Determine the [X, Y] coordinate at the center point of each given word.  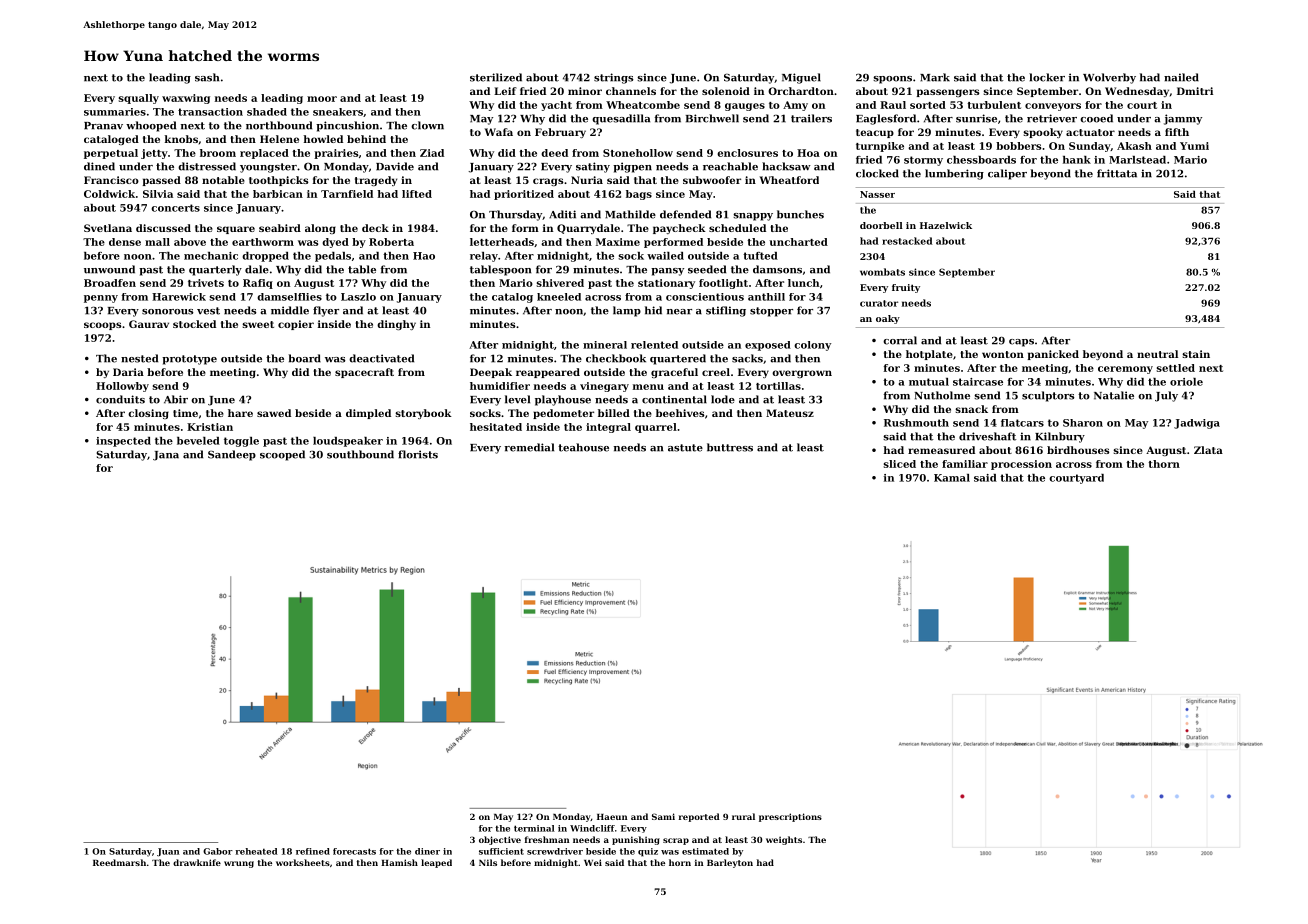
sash [207, 77]
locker [1047, 77]
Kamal [952, 478]
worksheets [303, 862]
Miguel [801, 78]
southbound [360, 454]
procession [1021, 465]
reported [699, 817]
